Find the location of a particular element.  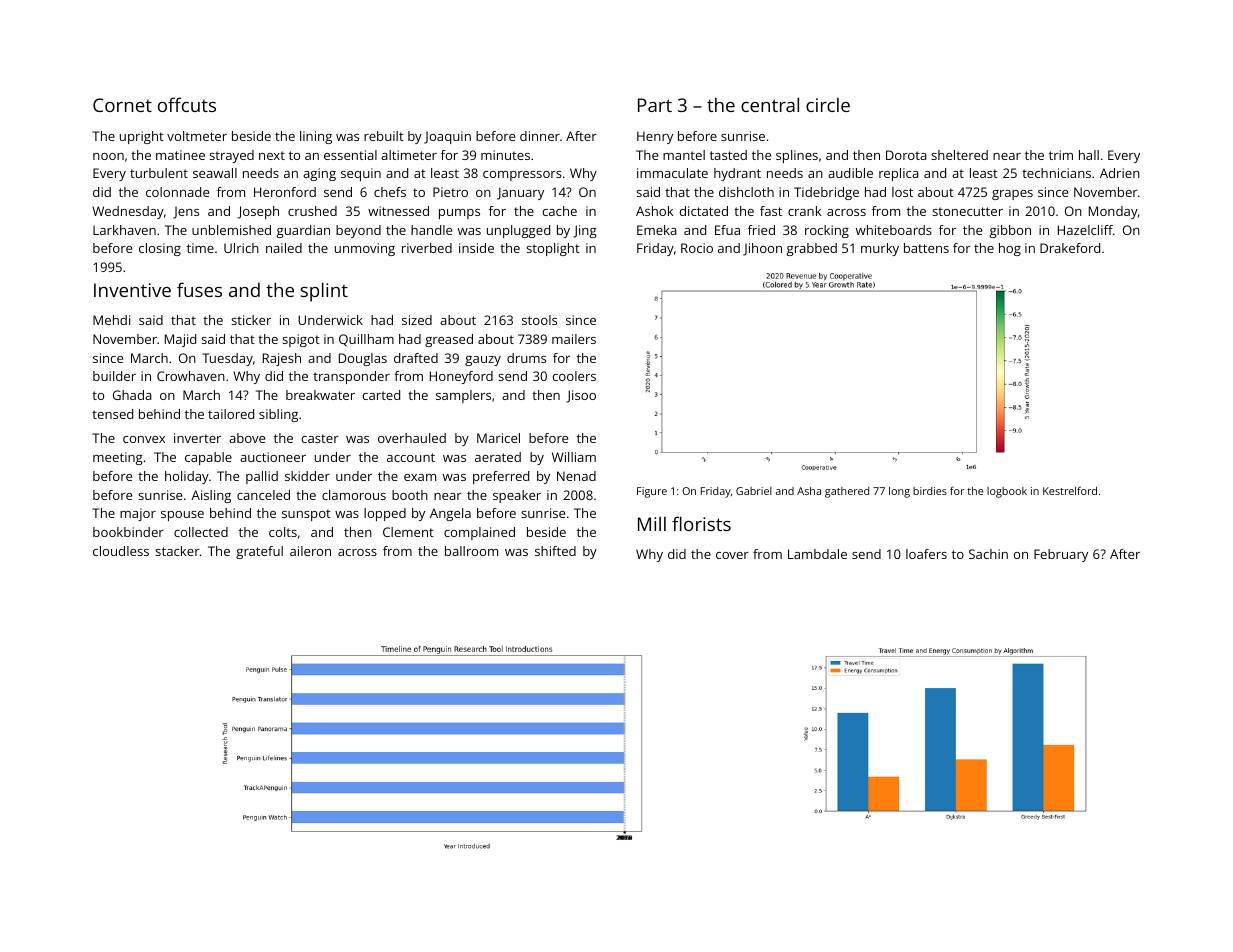

shifted is located at coordinates (555, 551).
